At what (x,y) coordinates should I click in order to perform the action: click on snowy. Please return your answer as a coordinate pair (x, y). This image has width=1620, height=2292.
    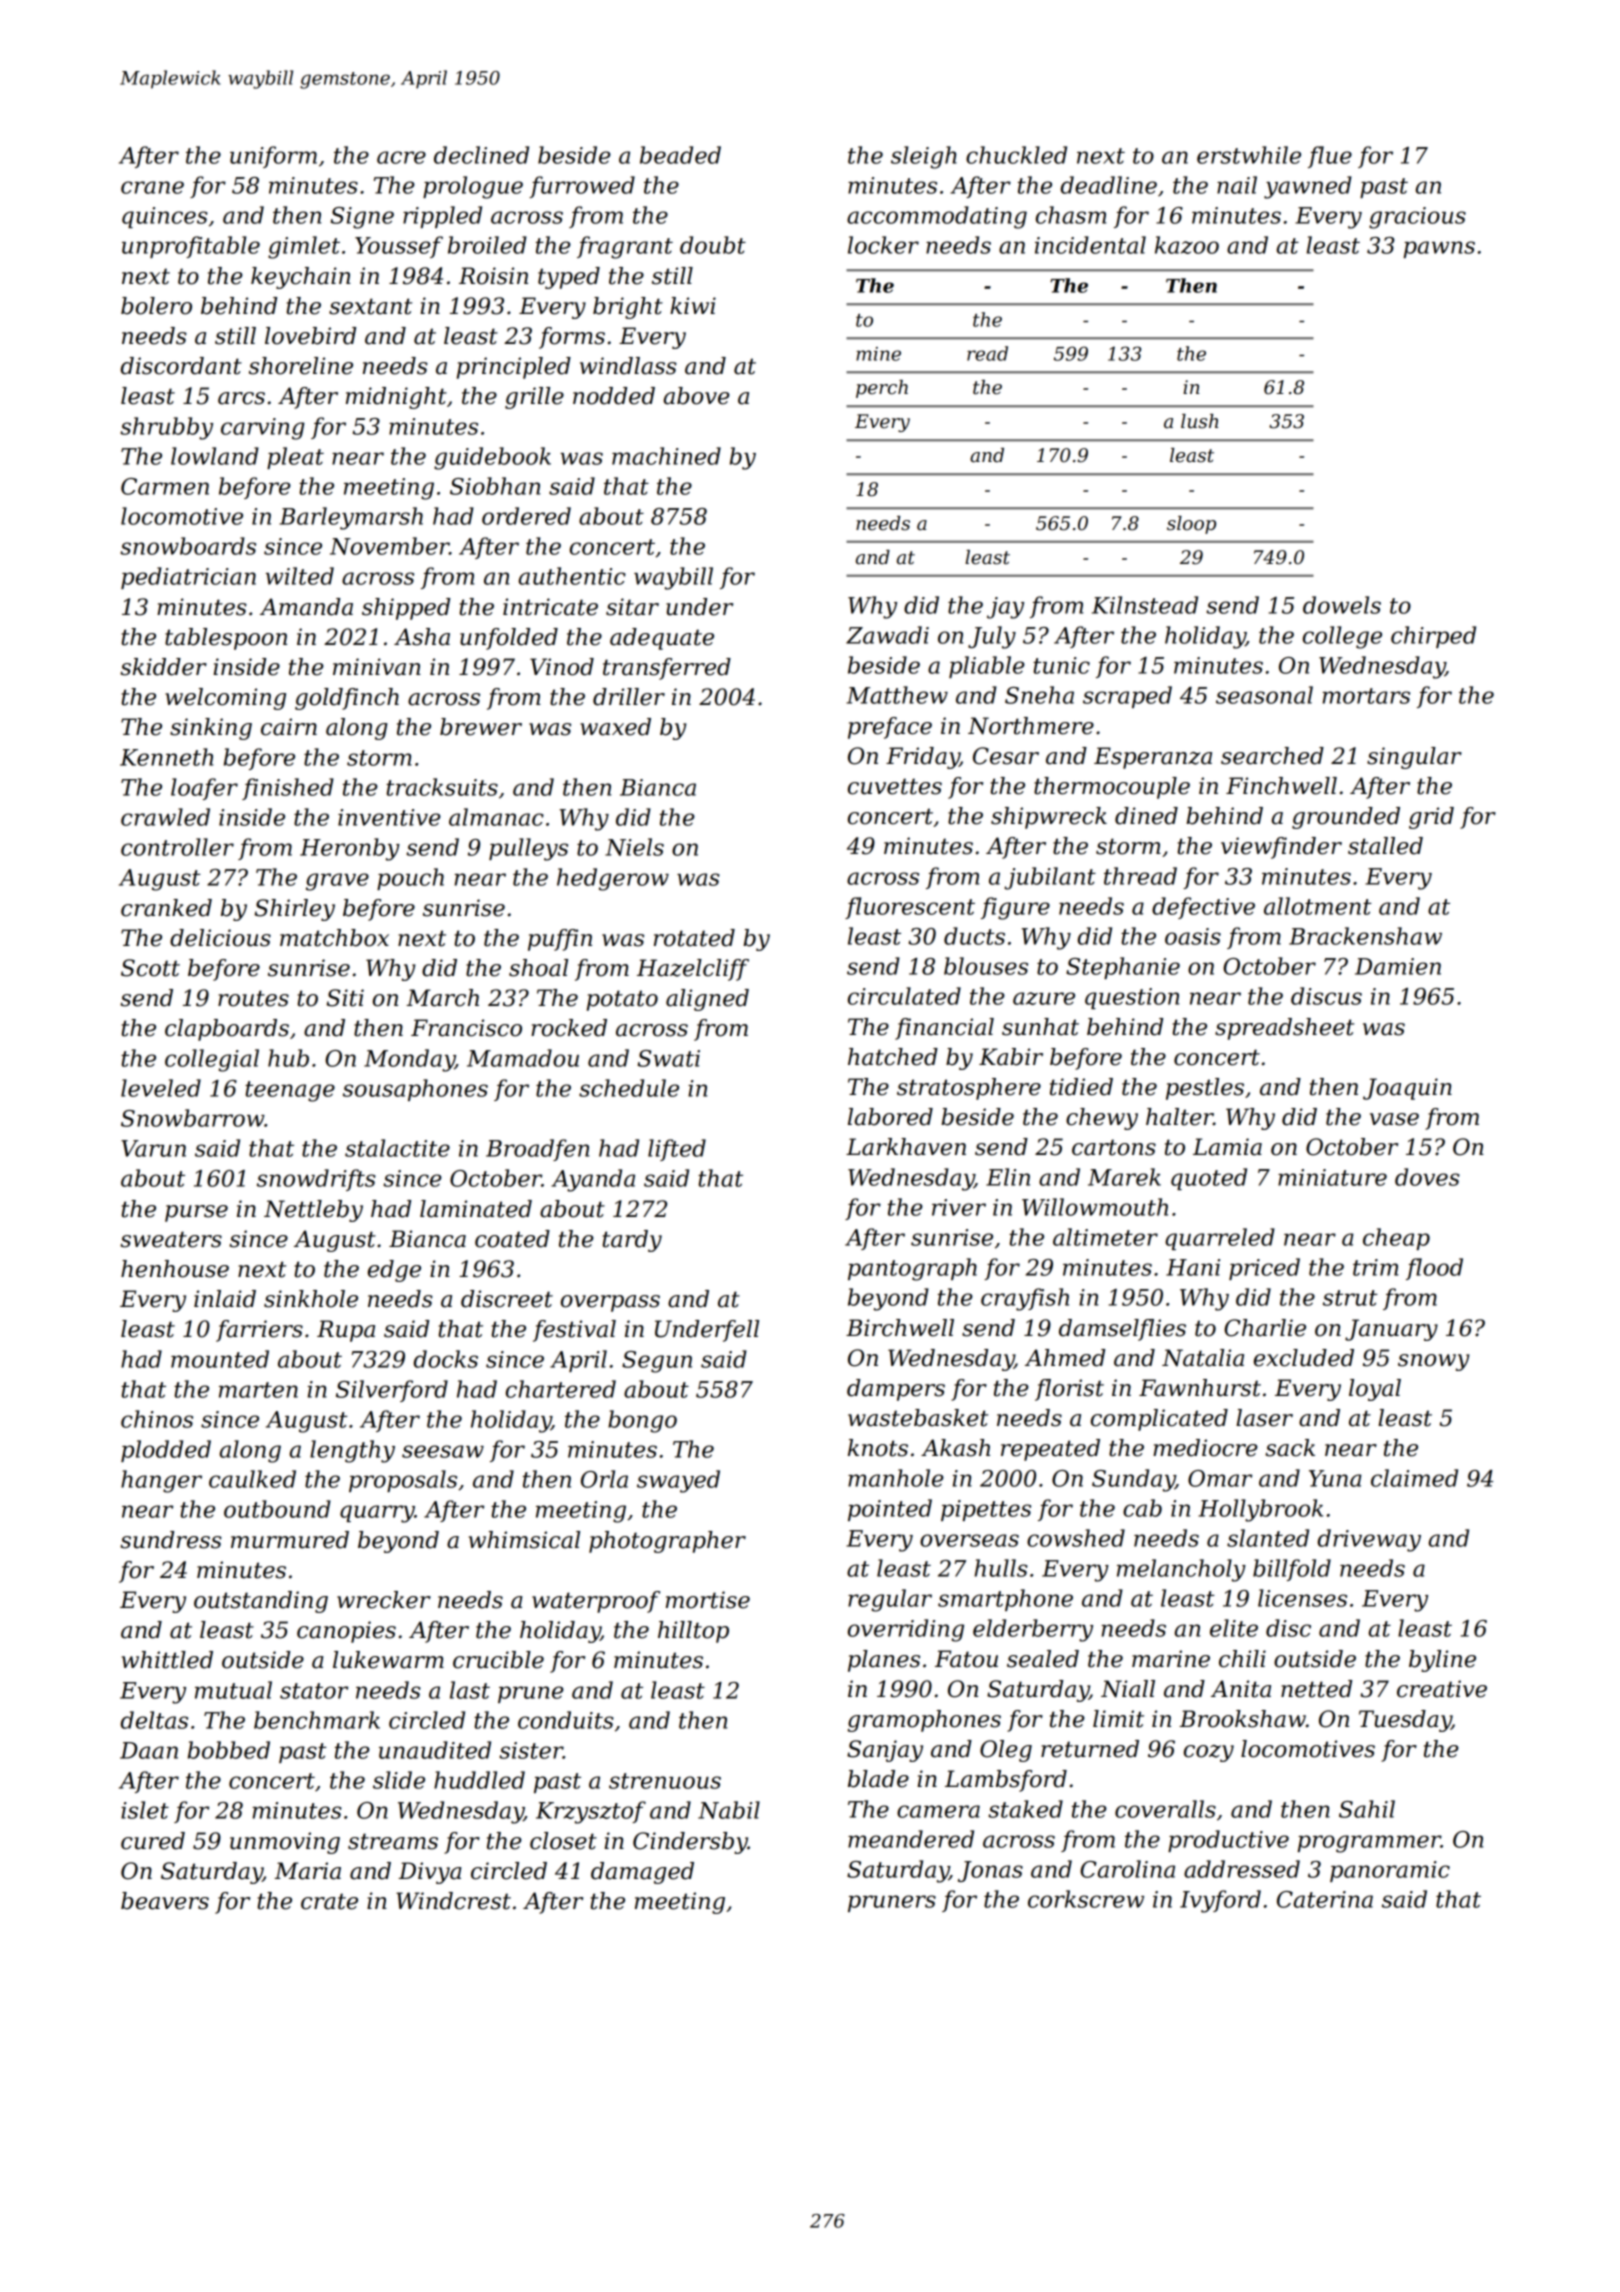
    Looking at the image, I should click on (1433, 1362).
